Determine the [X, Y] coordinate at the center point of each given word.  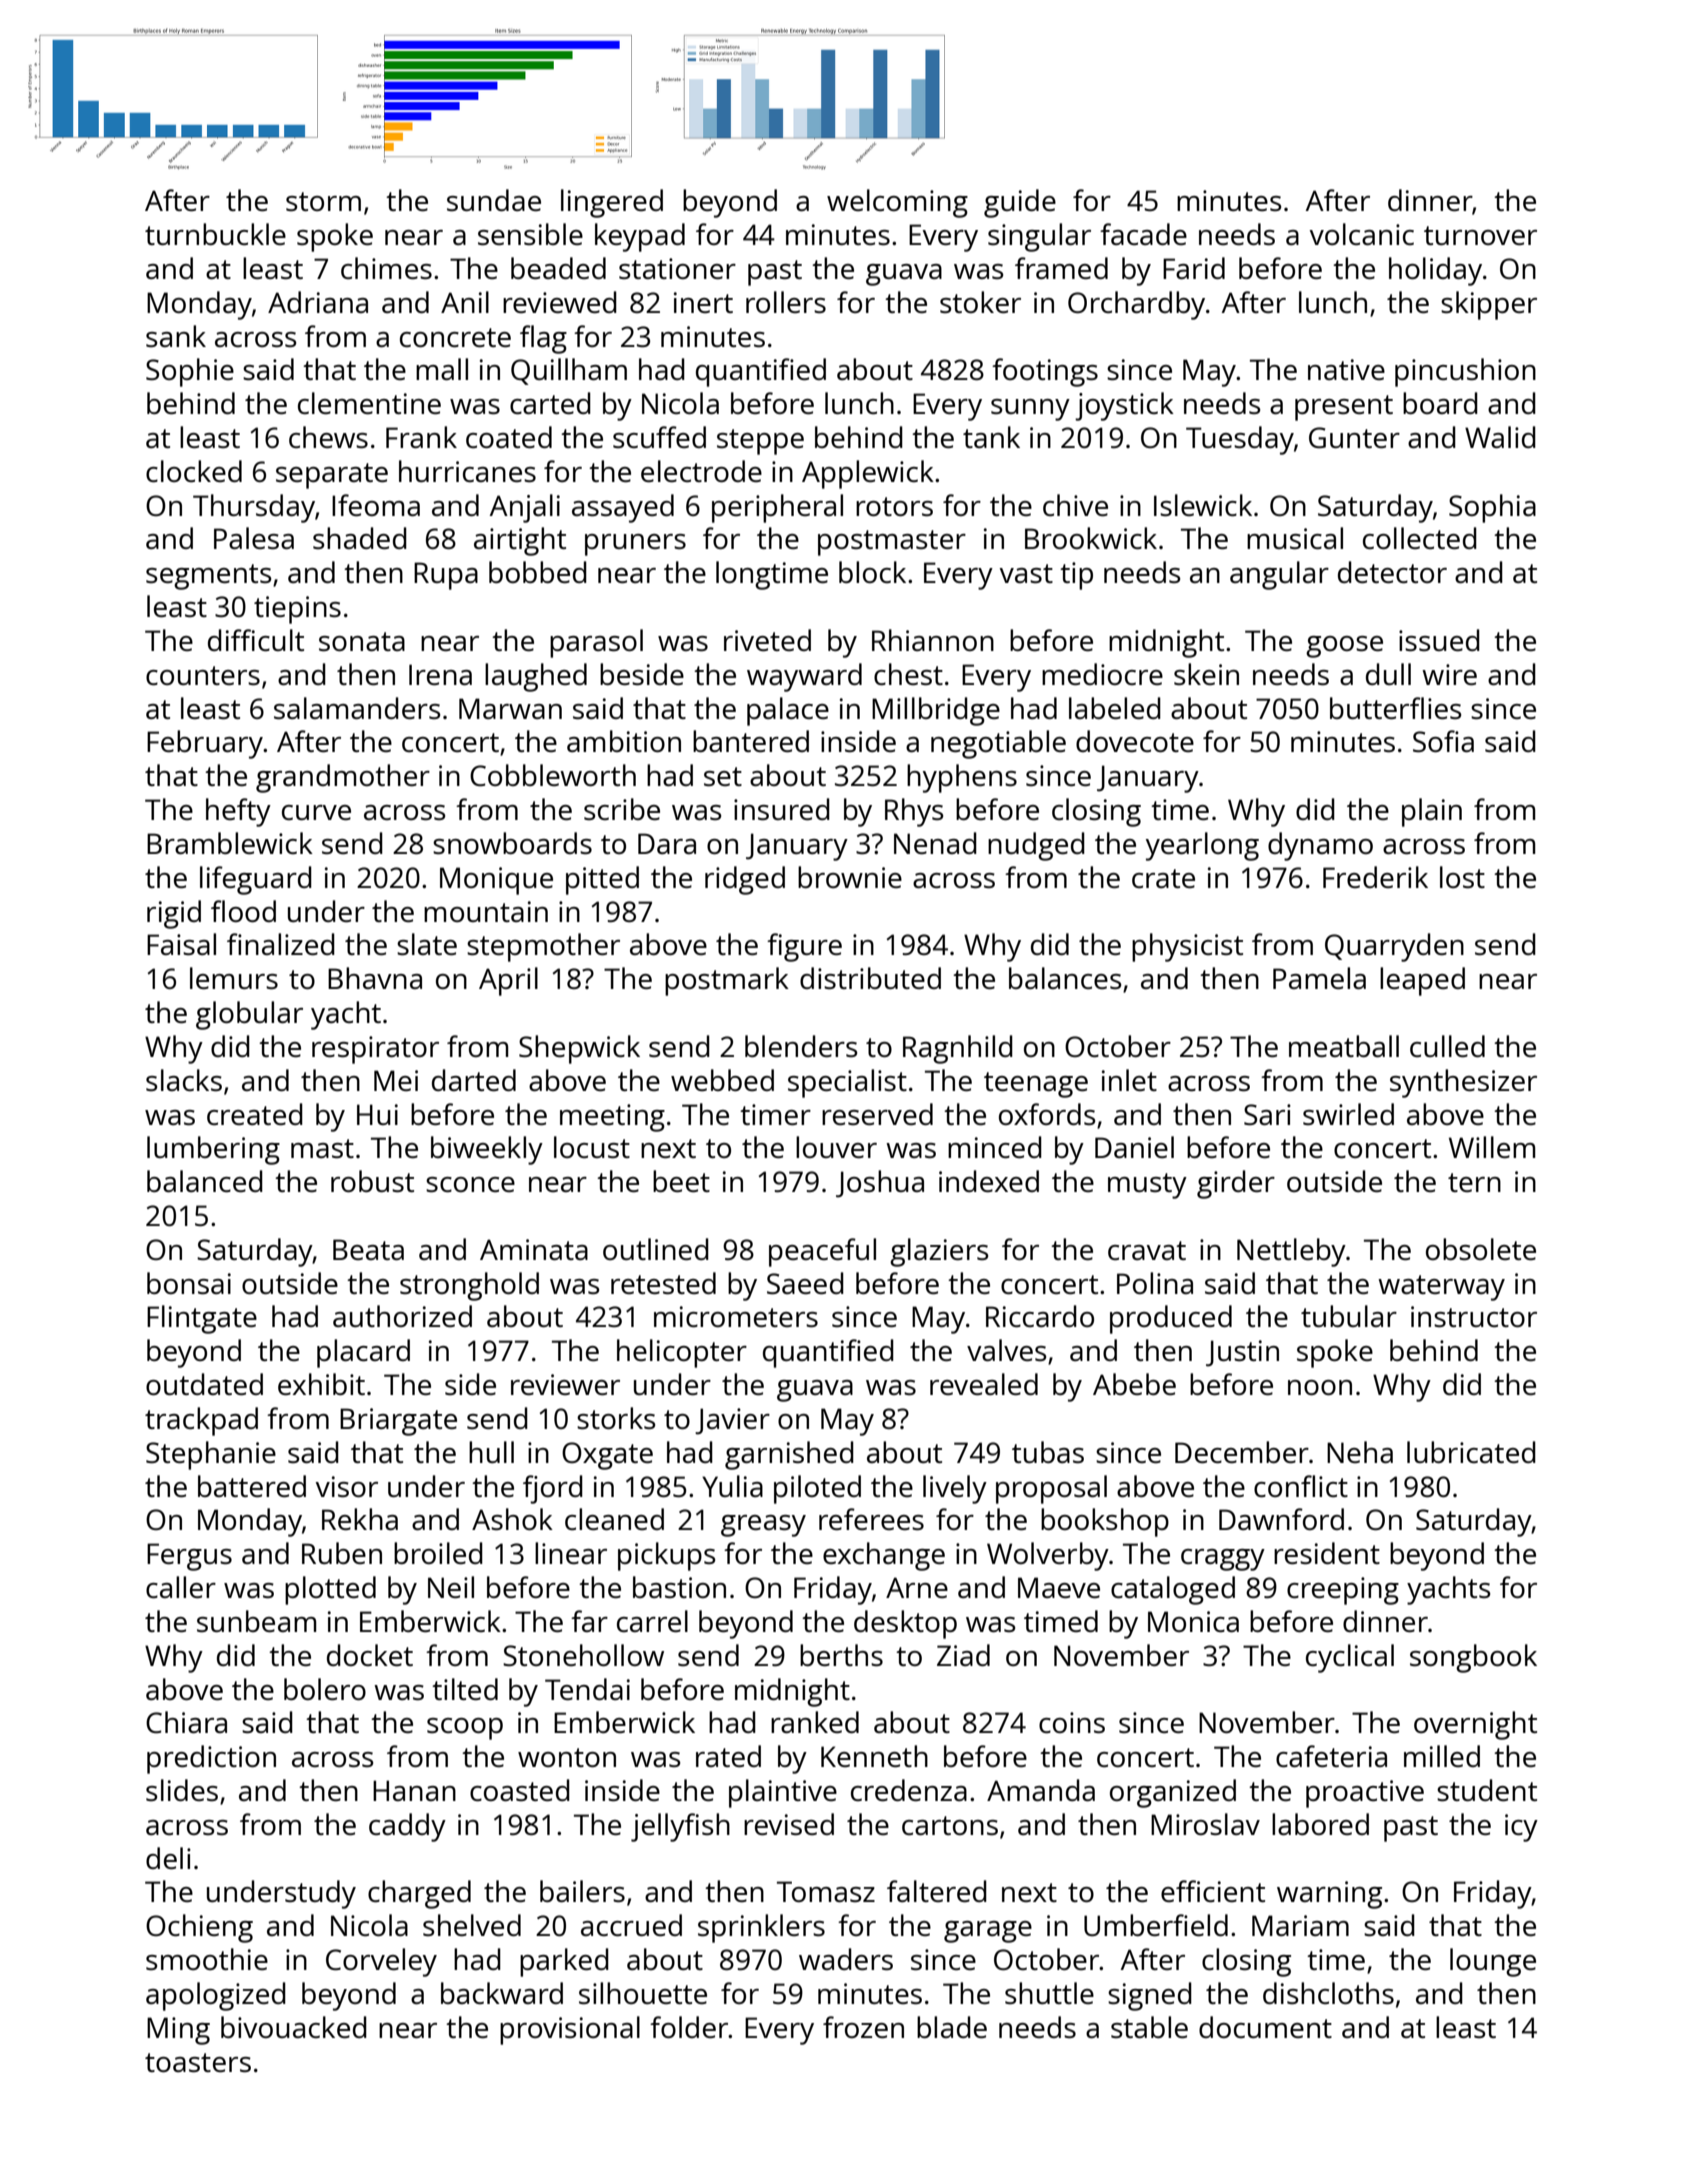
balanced [205, 1181]
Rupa [446, 576]
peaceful [822, 1252]
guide [1020, 203]
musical [1295, 538]
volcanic [1362, 234]
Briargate [398, 1422]
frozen [863, 2027]
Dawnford [1281, 1519]
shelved [472, 1925]
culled [1447, 1046]
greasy [763, 1526]
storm [323, 201]
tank [991, 437]
